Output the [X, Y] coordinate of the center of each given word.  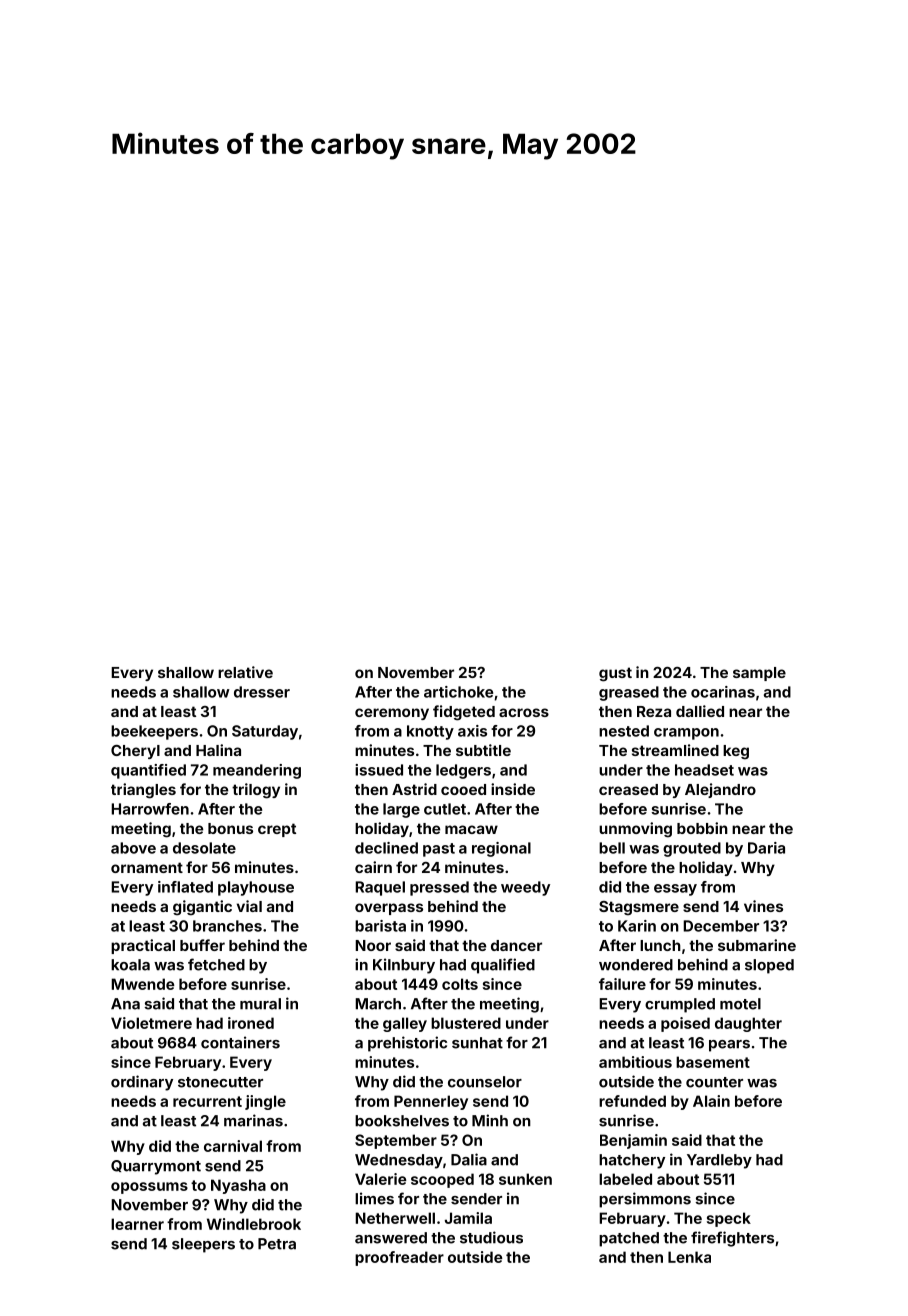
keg [736, 752]
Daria [766, 848]
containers [240, 1042]
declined [386, 848]
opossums [149, 1188]
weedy [525, 888]
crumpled [680, 1005]
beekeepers [154, 732]
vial [249, 906]
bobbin [702, 828]
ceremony [392, 714]
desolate [204, 848]
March [378, 1004]
